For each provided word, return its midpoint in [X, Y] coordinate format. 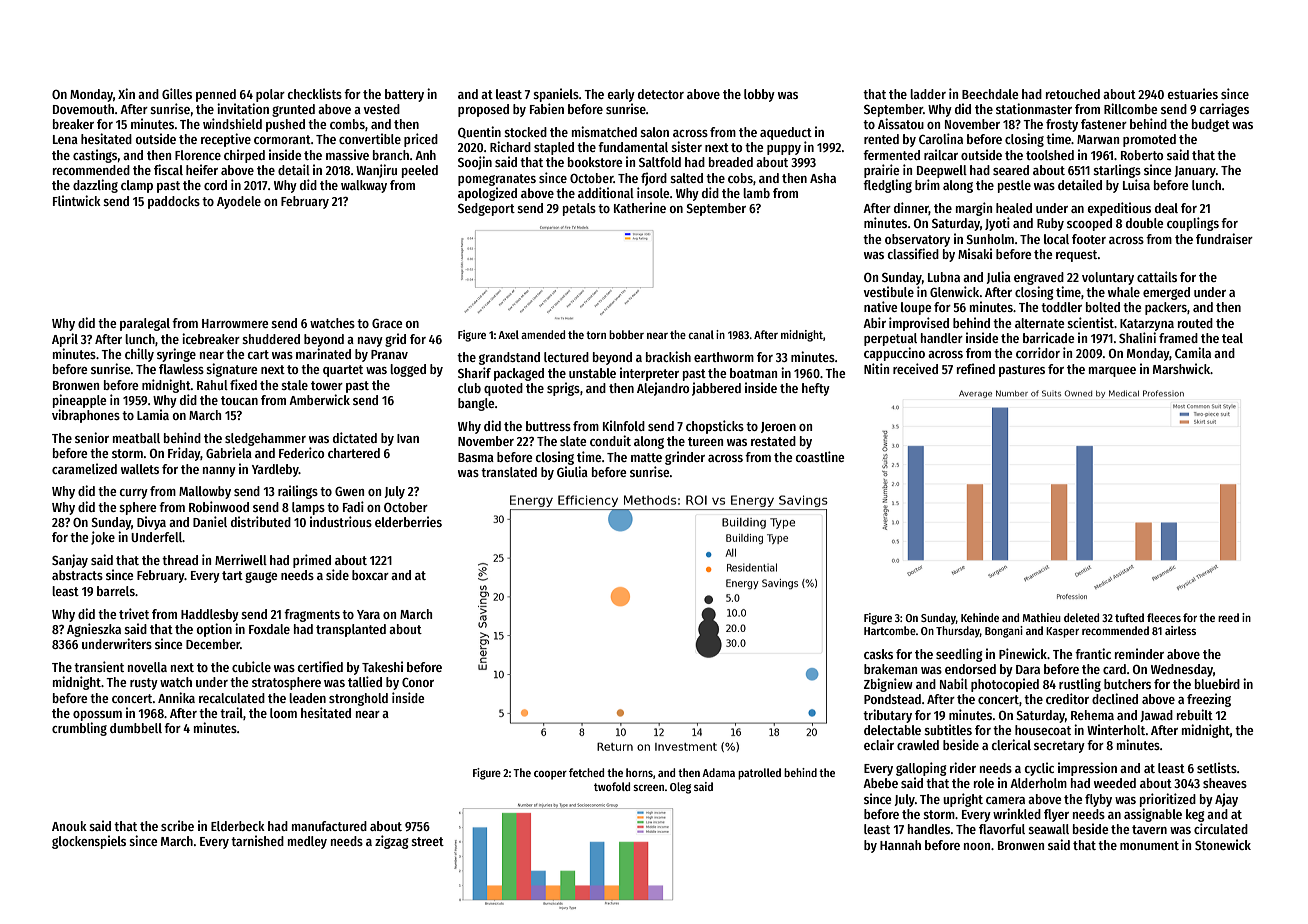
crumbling [79, 729]
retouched [1073, 94]
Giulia [572, 471]
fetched [586, 772]
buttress [548, 426]
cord [215, 185]
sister [686, 146]
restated [773, 441]
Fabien [547, 108]
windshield [232, 123]
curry [133, 494]
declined [1115, 698]
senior [92, 437]
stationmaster [1034, 108]
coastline [819, 456]
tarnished [257, 840]
